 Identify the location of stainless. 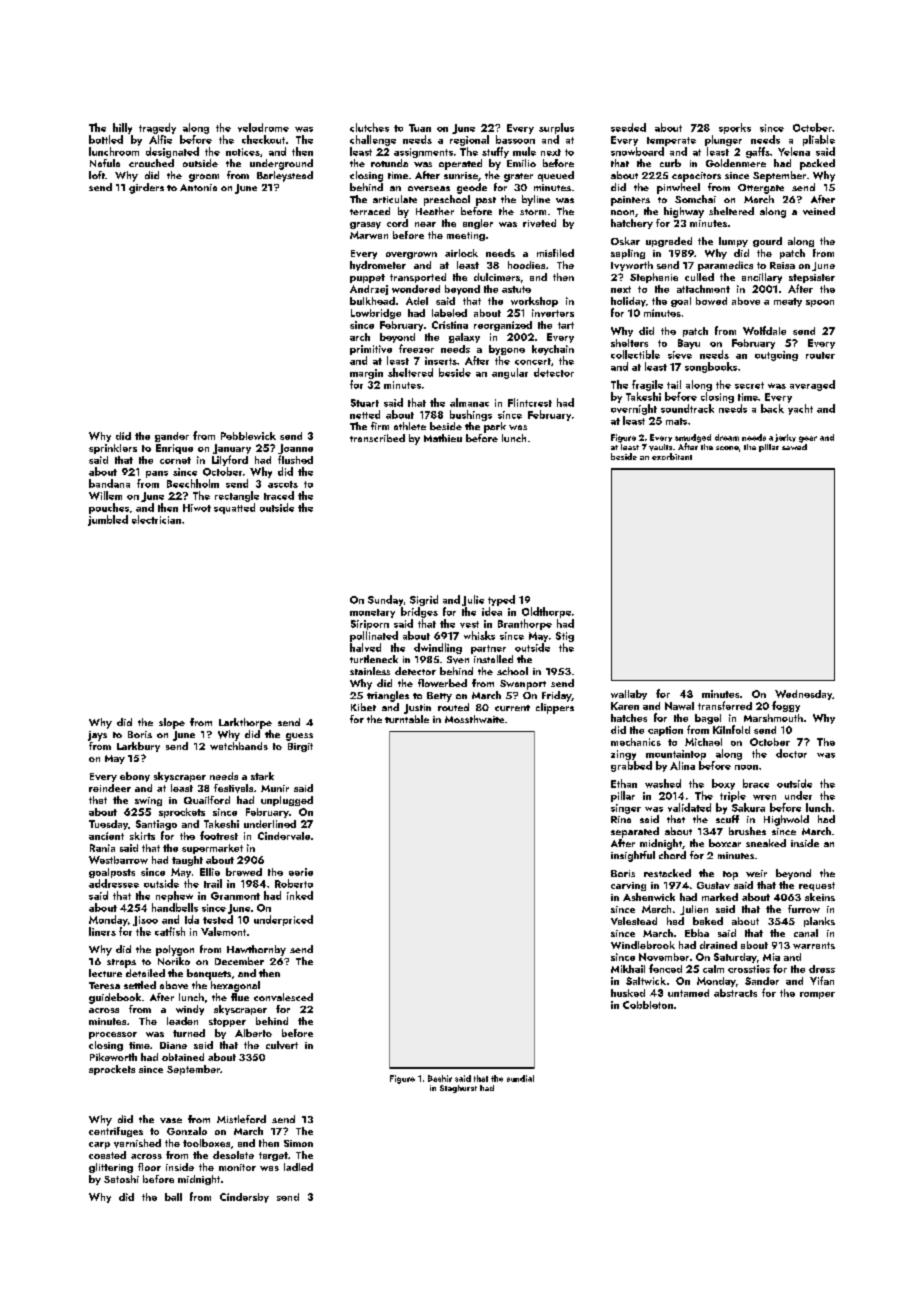
(370, 671).
